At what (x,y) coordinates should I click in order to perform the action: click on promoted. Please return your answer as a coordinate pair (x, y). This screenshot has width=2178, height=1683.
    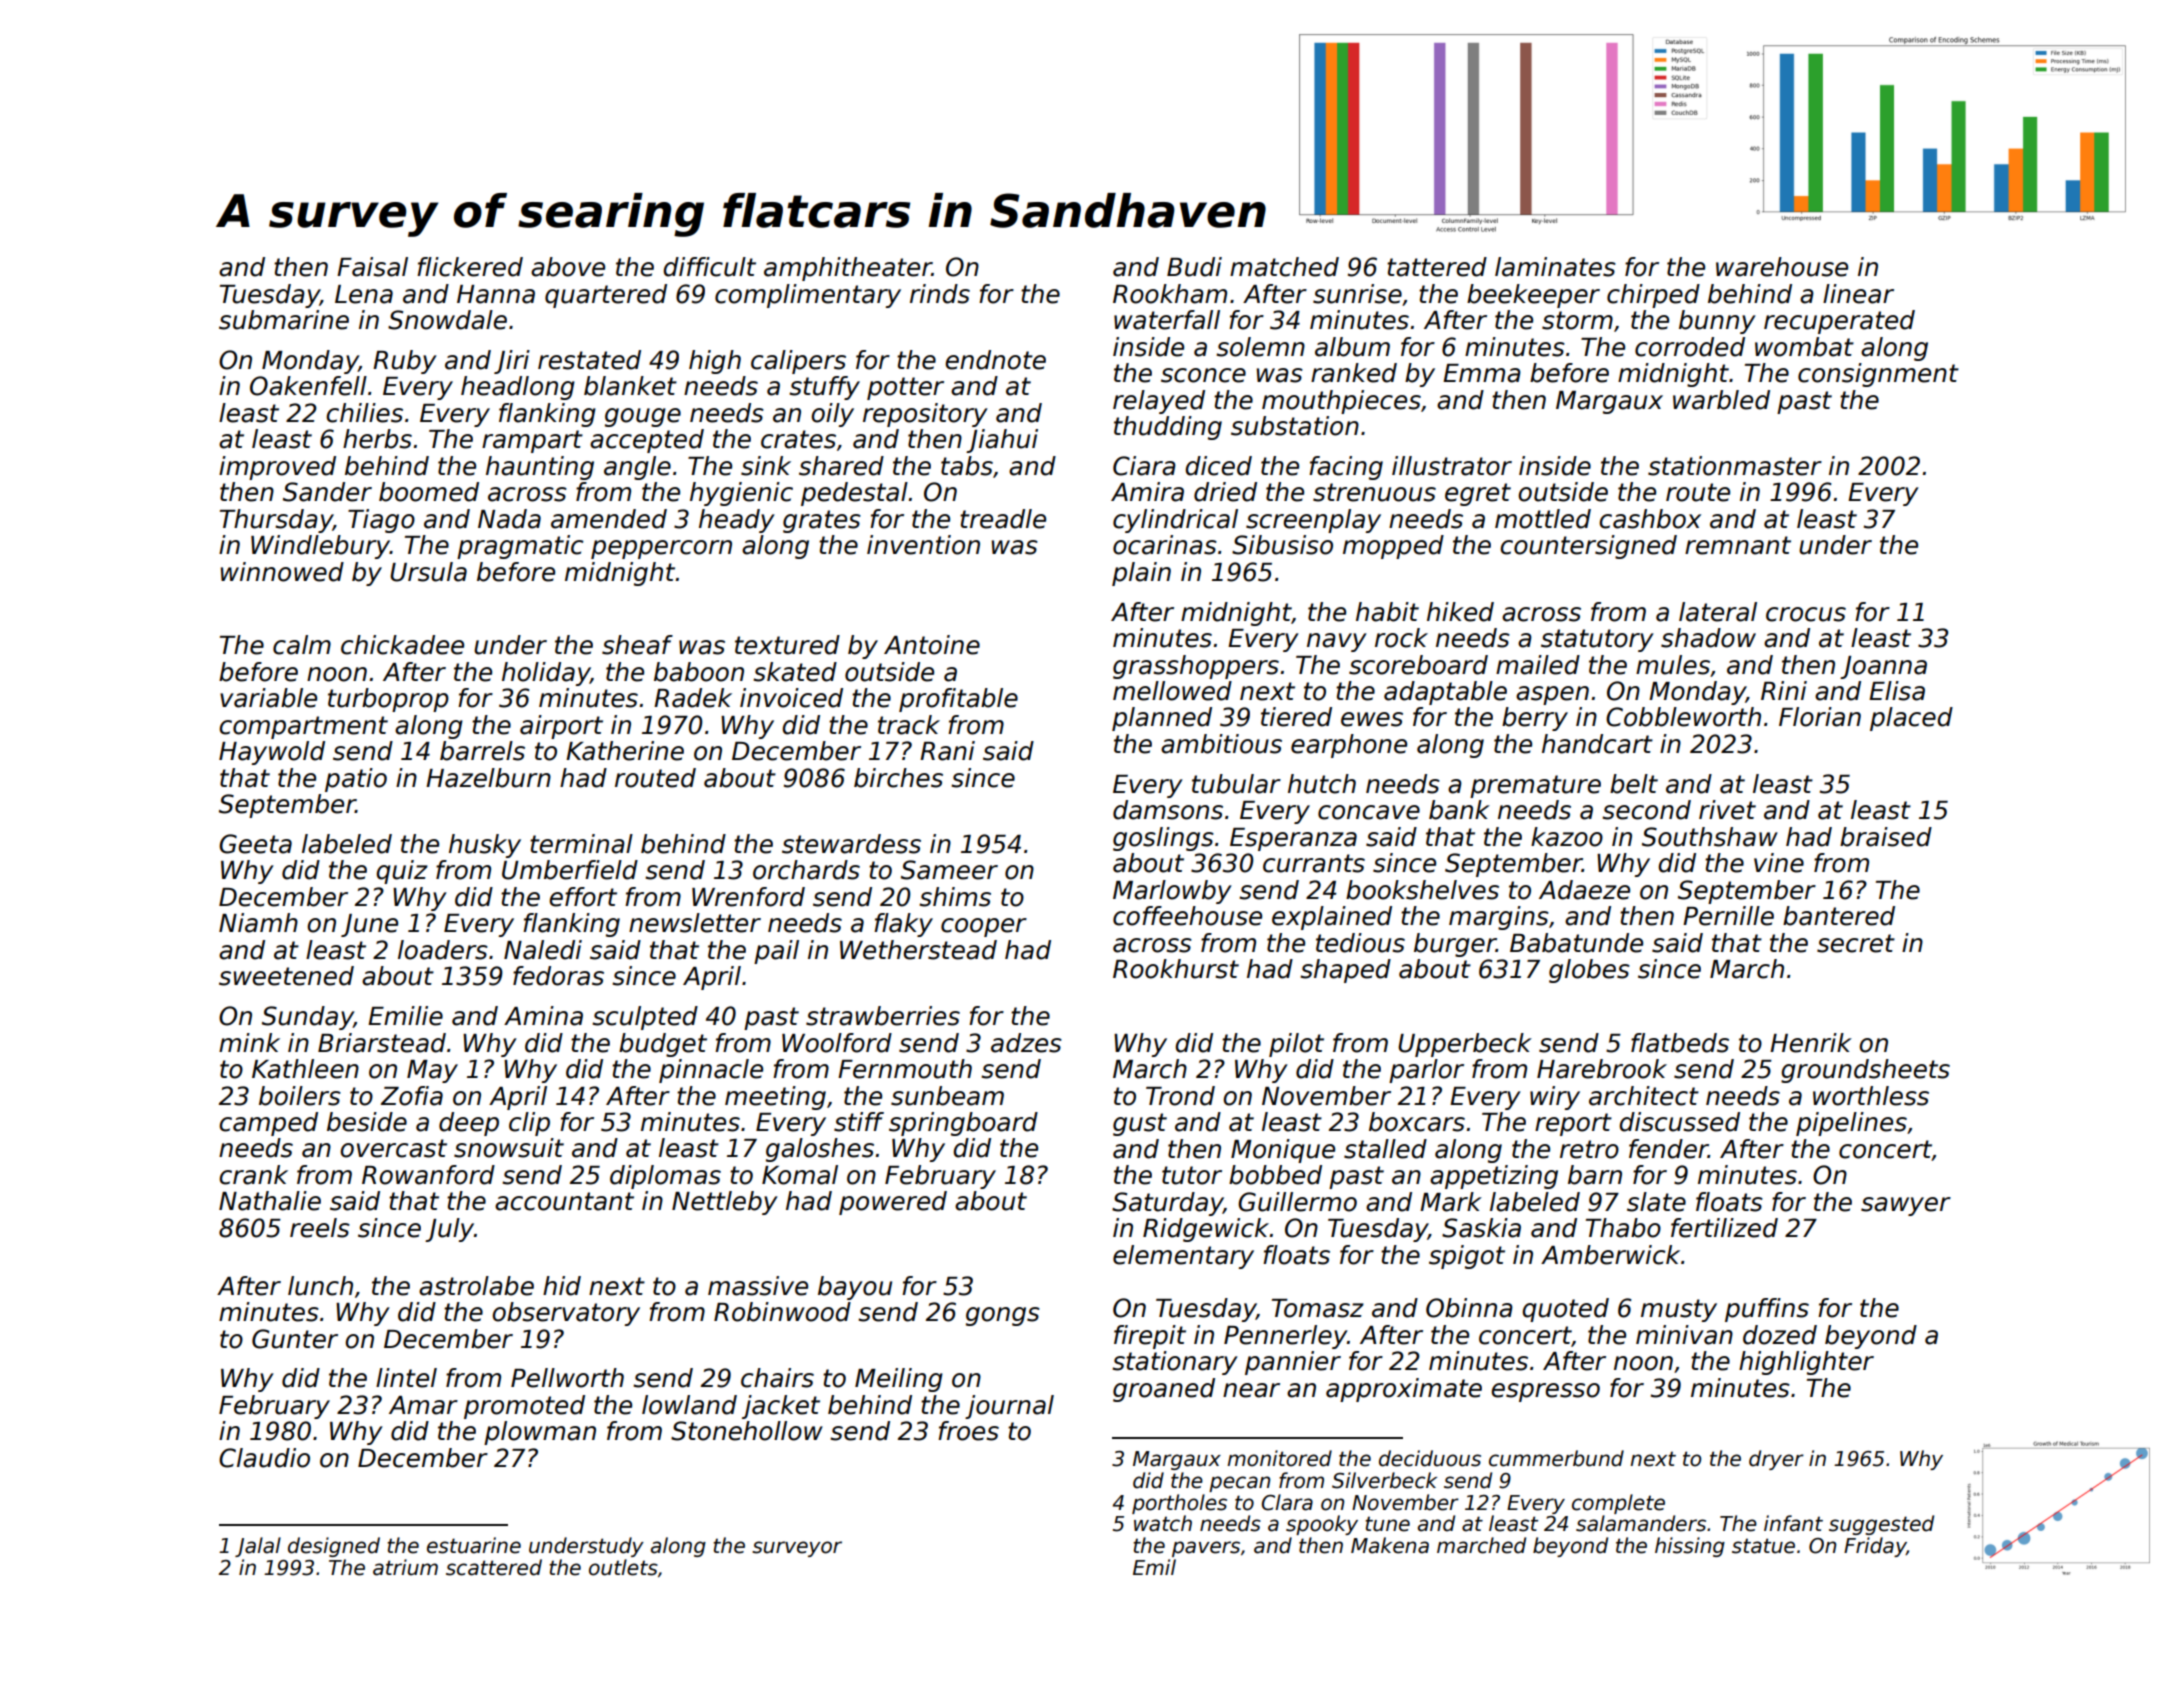
    Looking at the image, I should click on (524, 1407).
